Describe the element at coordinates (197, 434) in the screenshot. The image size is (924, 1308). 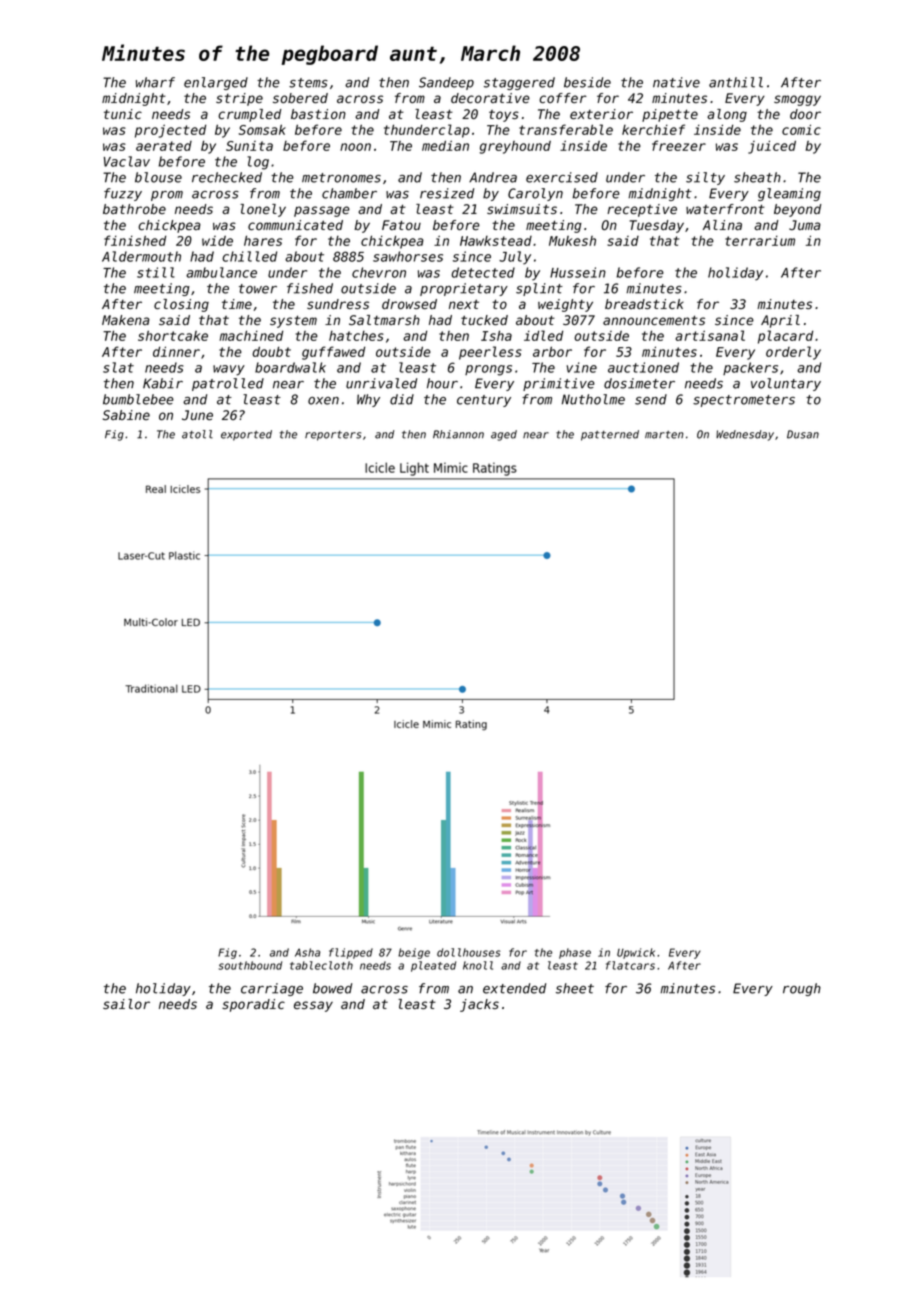
I see `atoll` at that location.
